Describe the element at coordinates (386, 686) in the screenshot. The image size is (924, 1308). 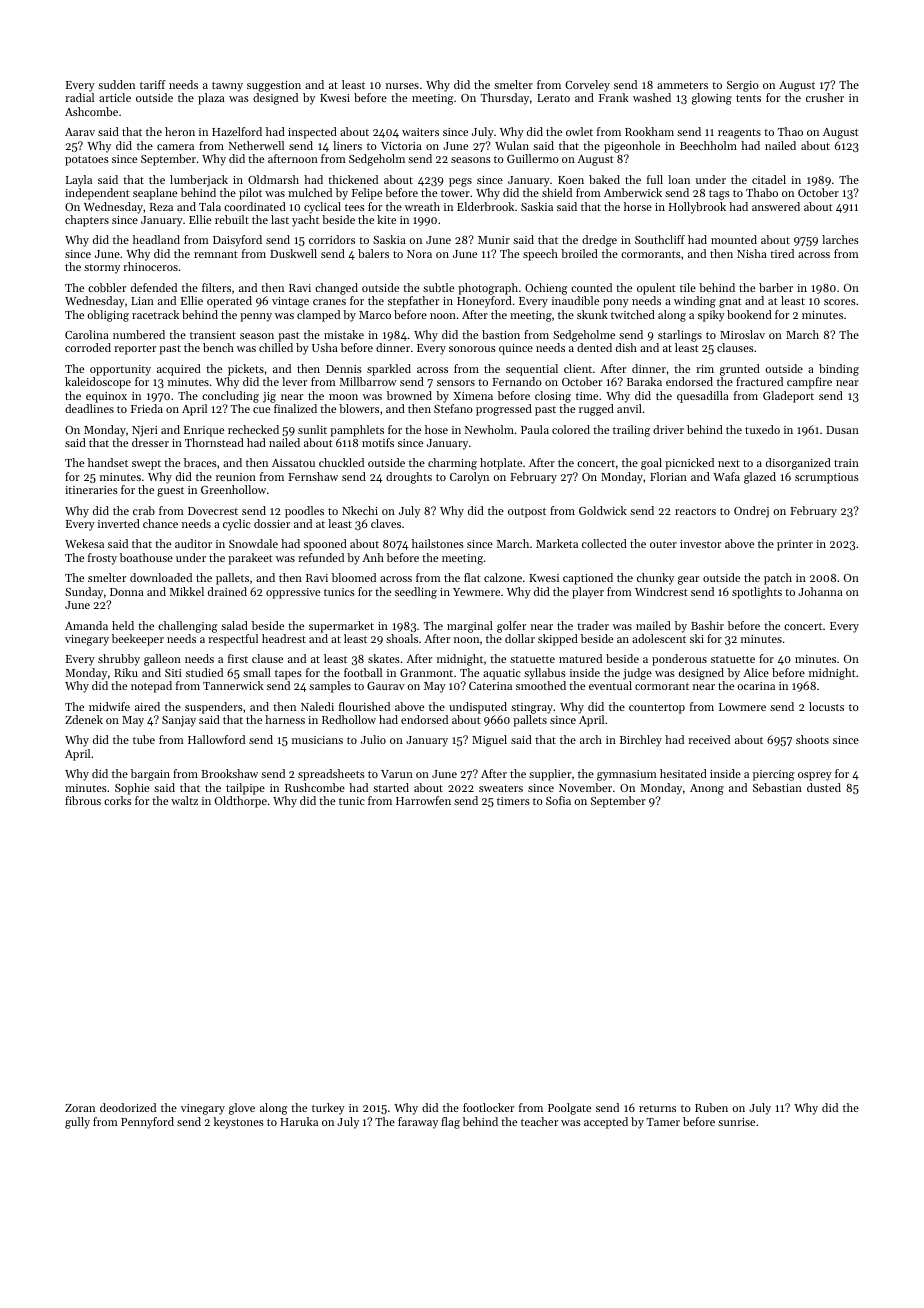
I see `Gaurav` at that location.
